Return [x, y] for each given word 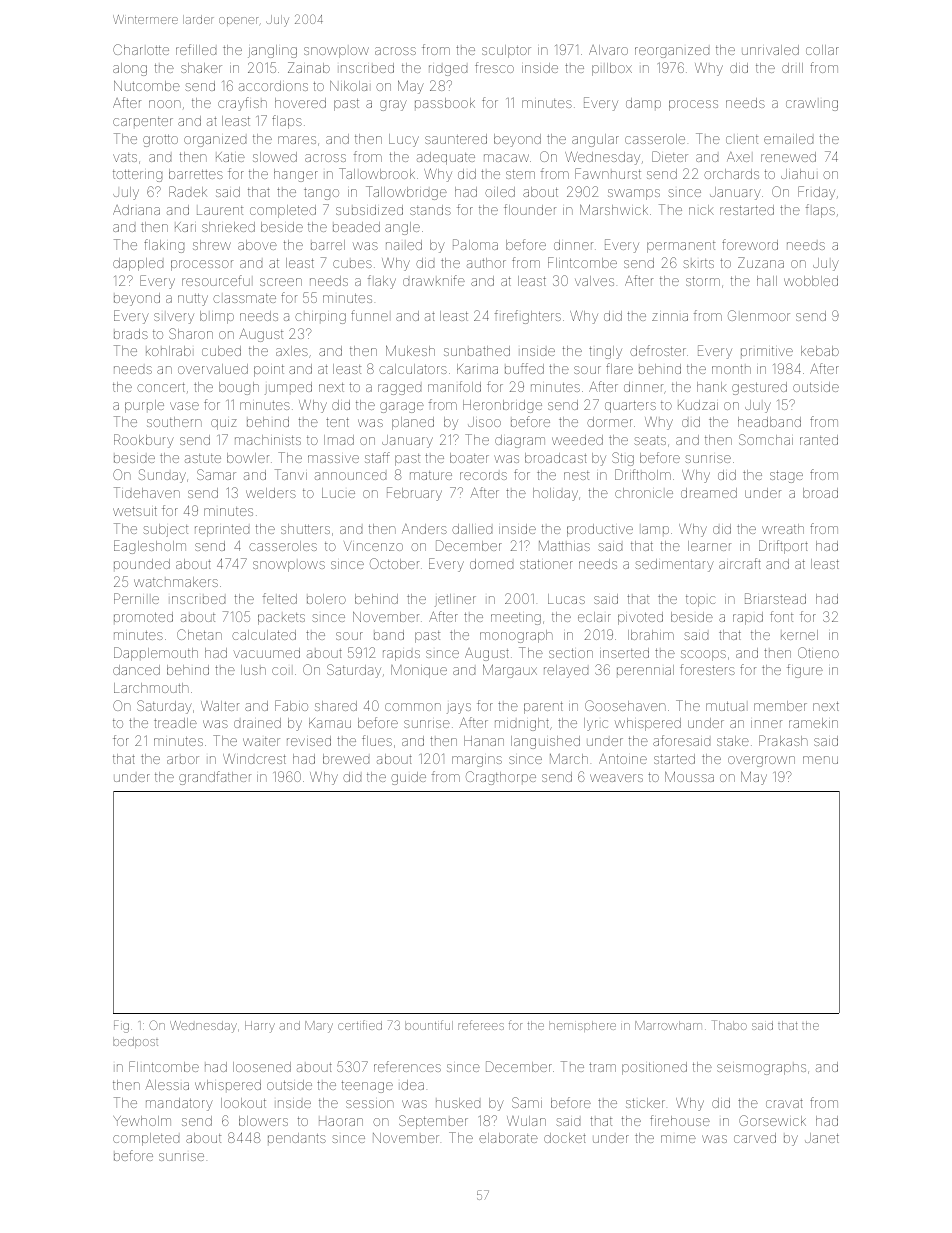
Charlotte [141, 49]
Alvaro [608, 50]
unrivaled [770, 50]
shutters [305, 529]
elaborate [508, 1138]
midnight [522, 724]
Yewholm [142, 1121]
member [780, 706]
